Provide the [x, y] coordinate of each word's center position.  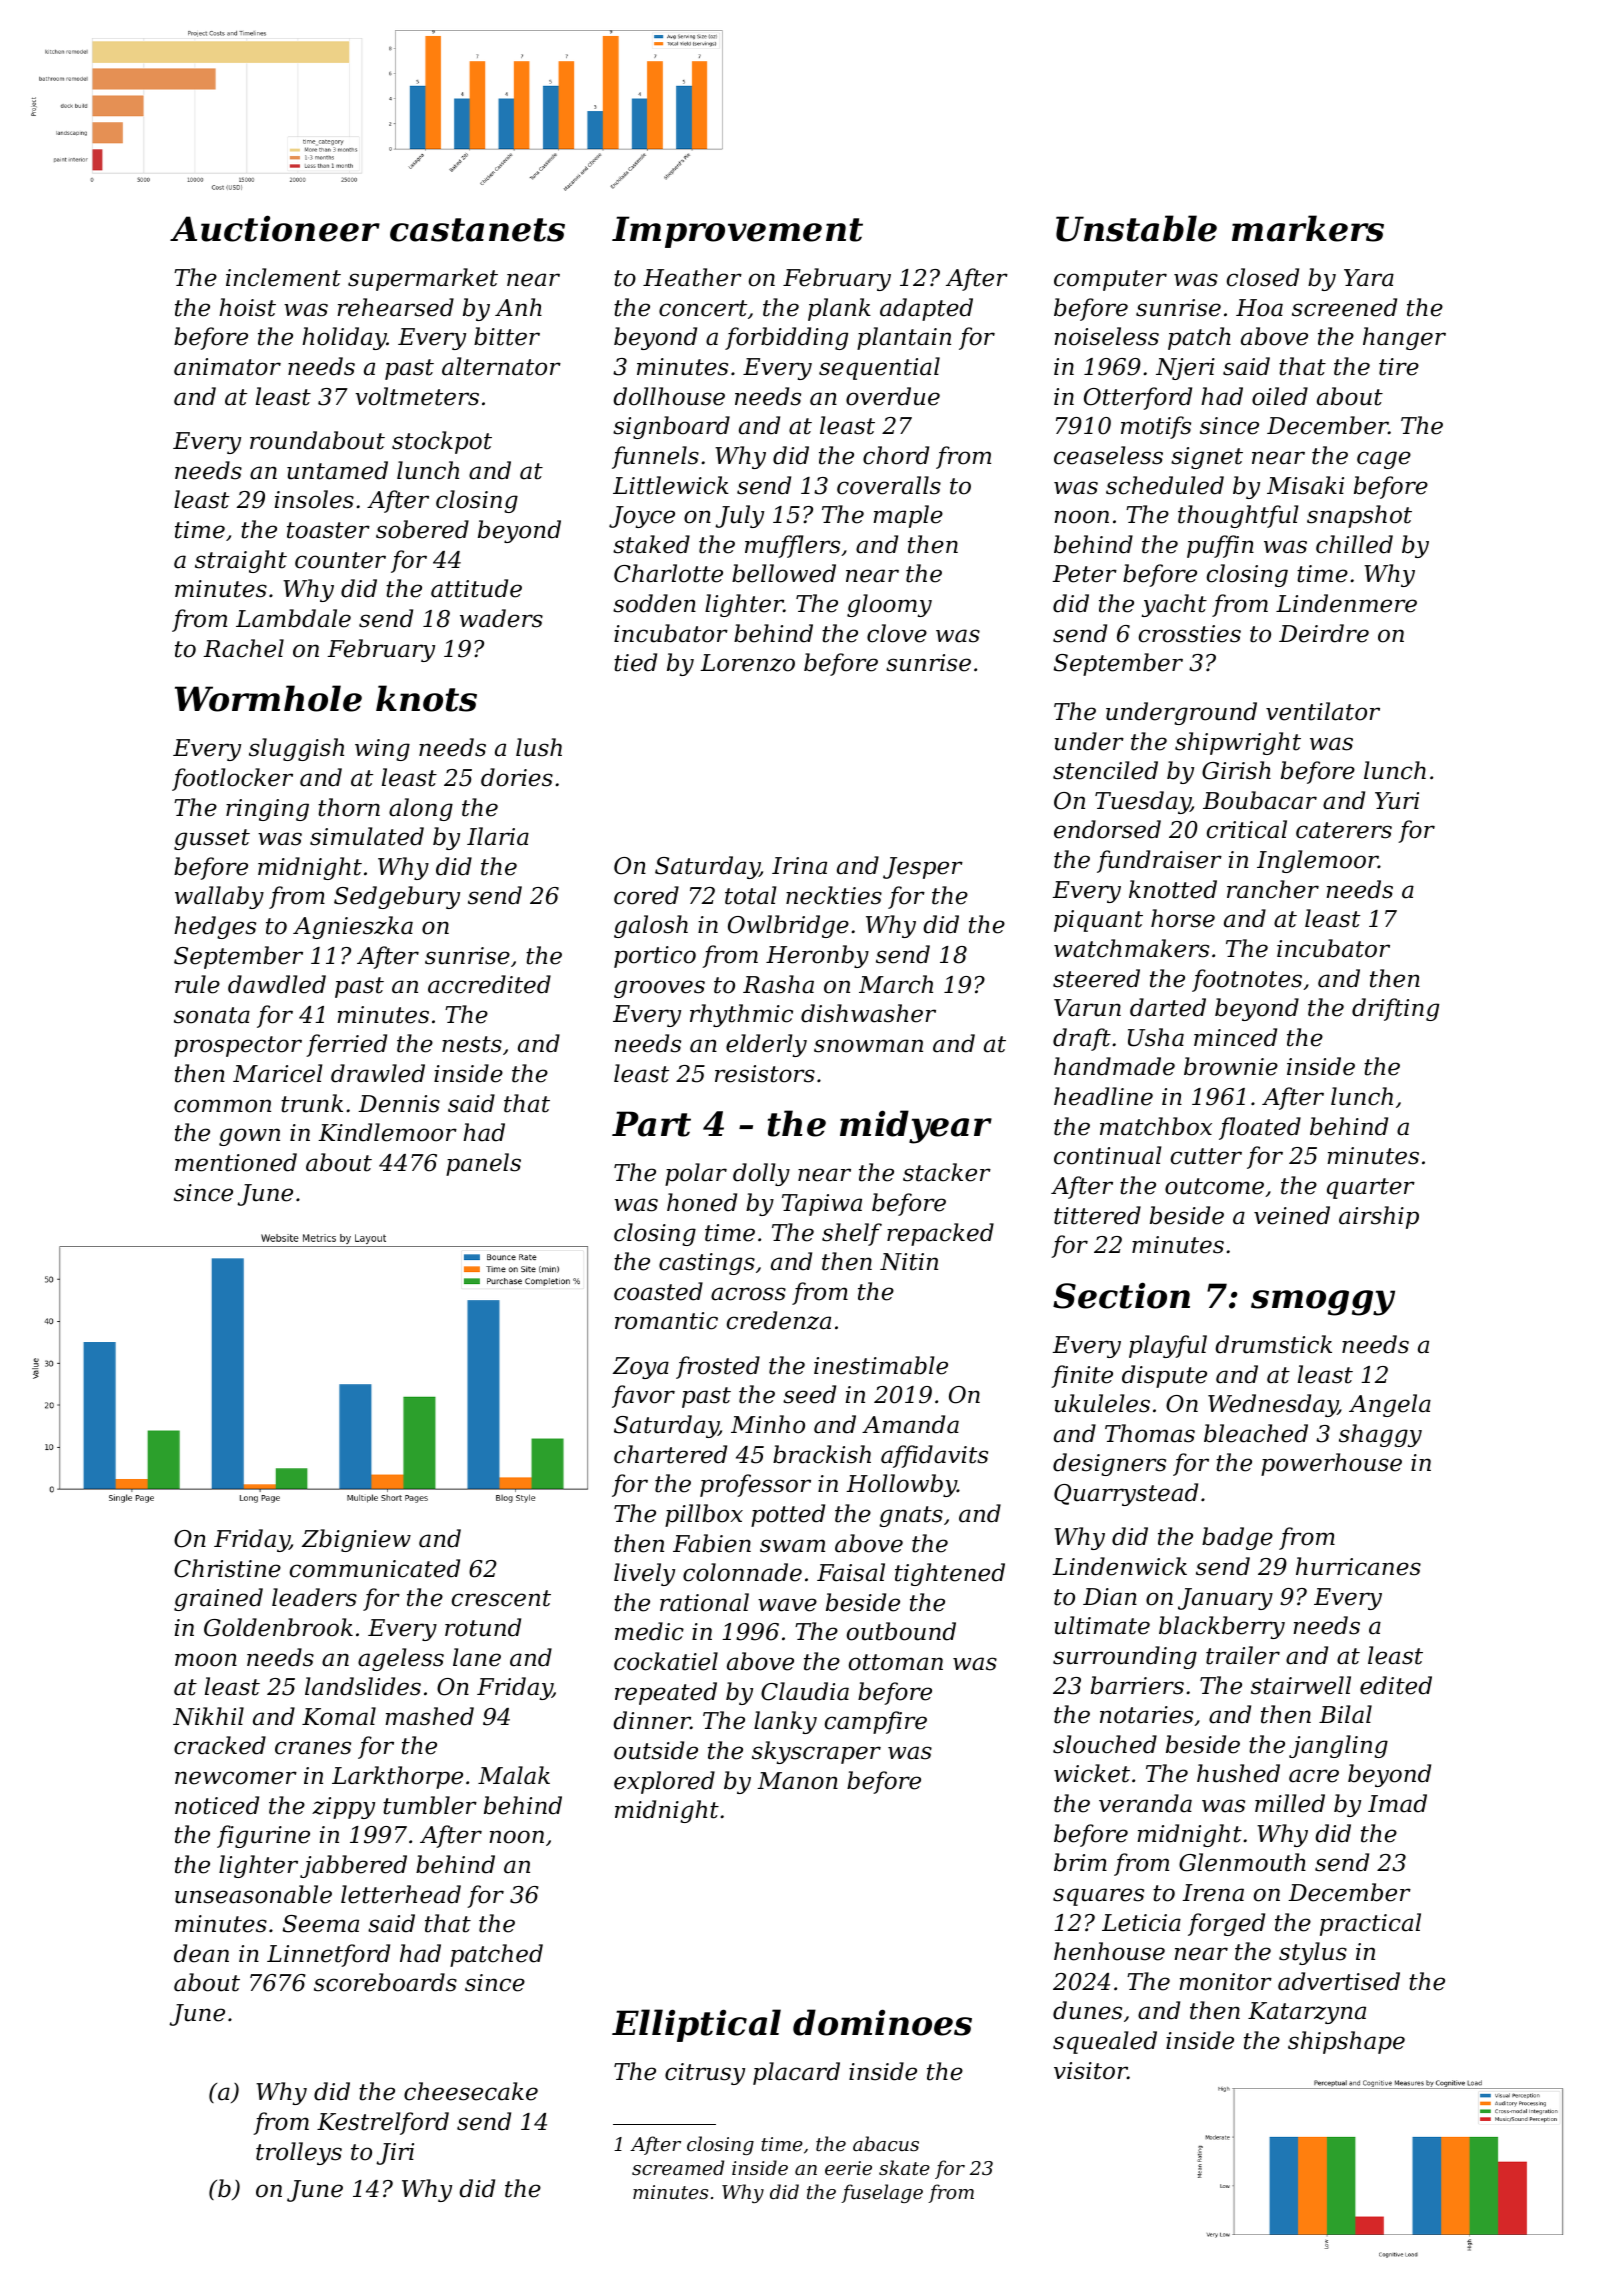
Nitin [909, 1262]
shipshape [1346, 2042]
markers [1308, 228]
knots [426, 698]
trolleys [299, 2153]
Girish [1236, 770]
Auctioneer [275, 228]
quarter [1371, 1188]
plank [839, 309]
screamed [678, 2167]
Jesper [923, 868]
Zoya [641, 1368]
